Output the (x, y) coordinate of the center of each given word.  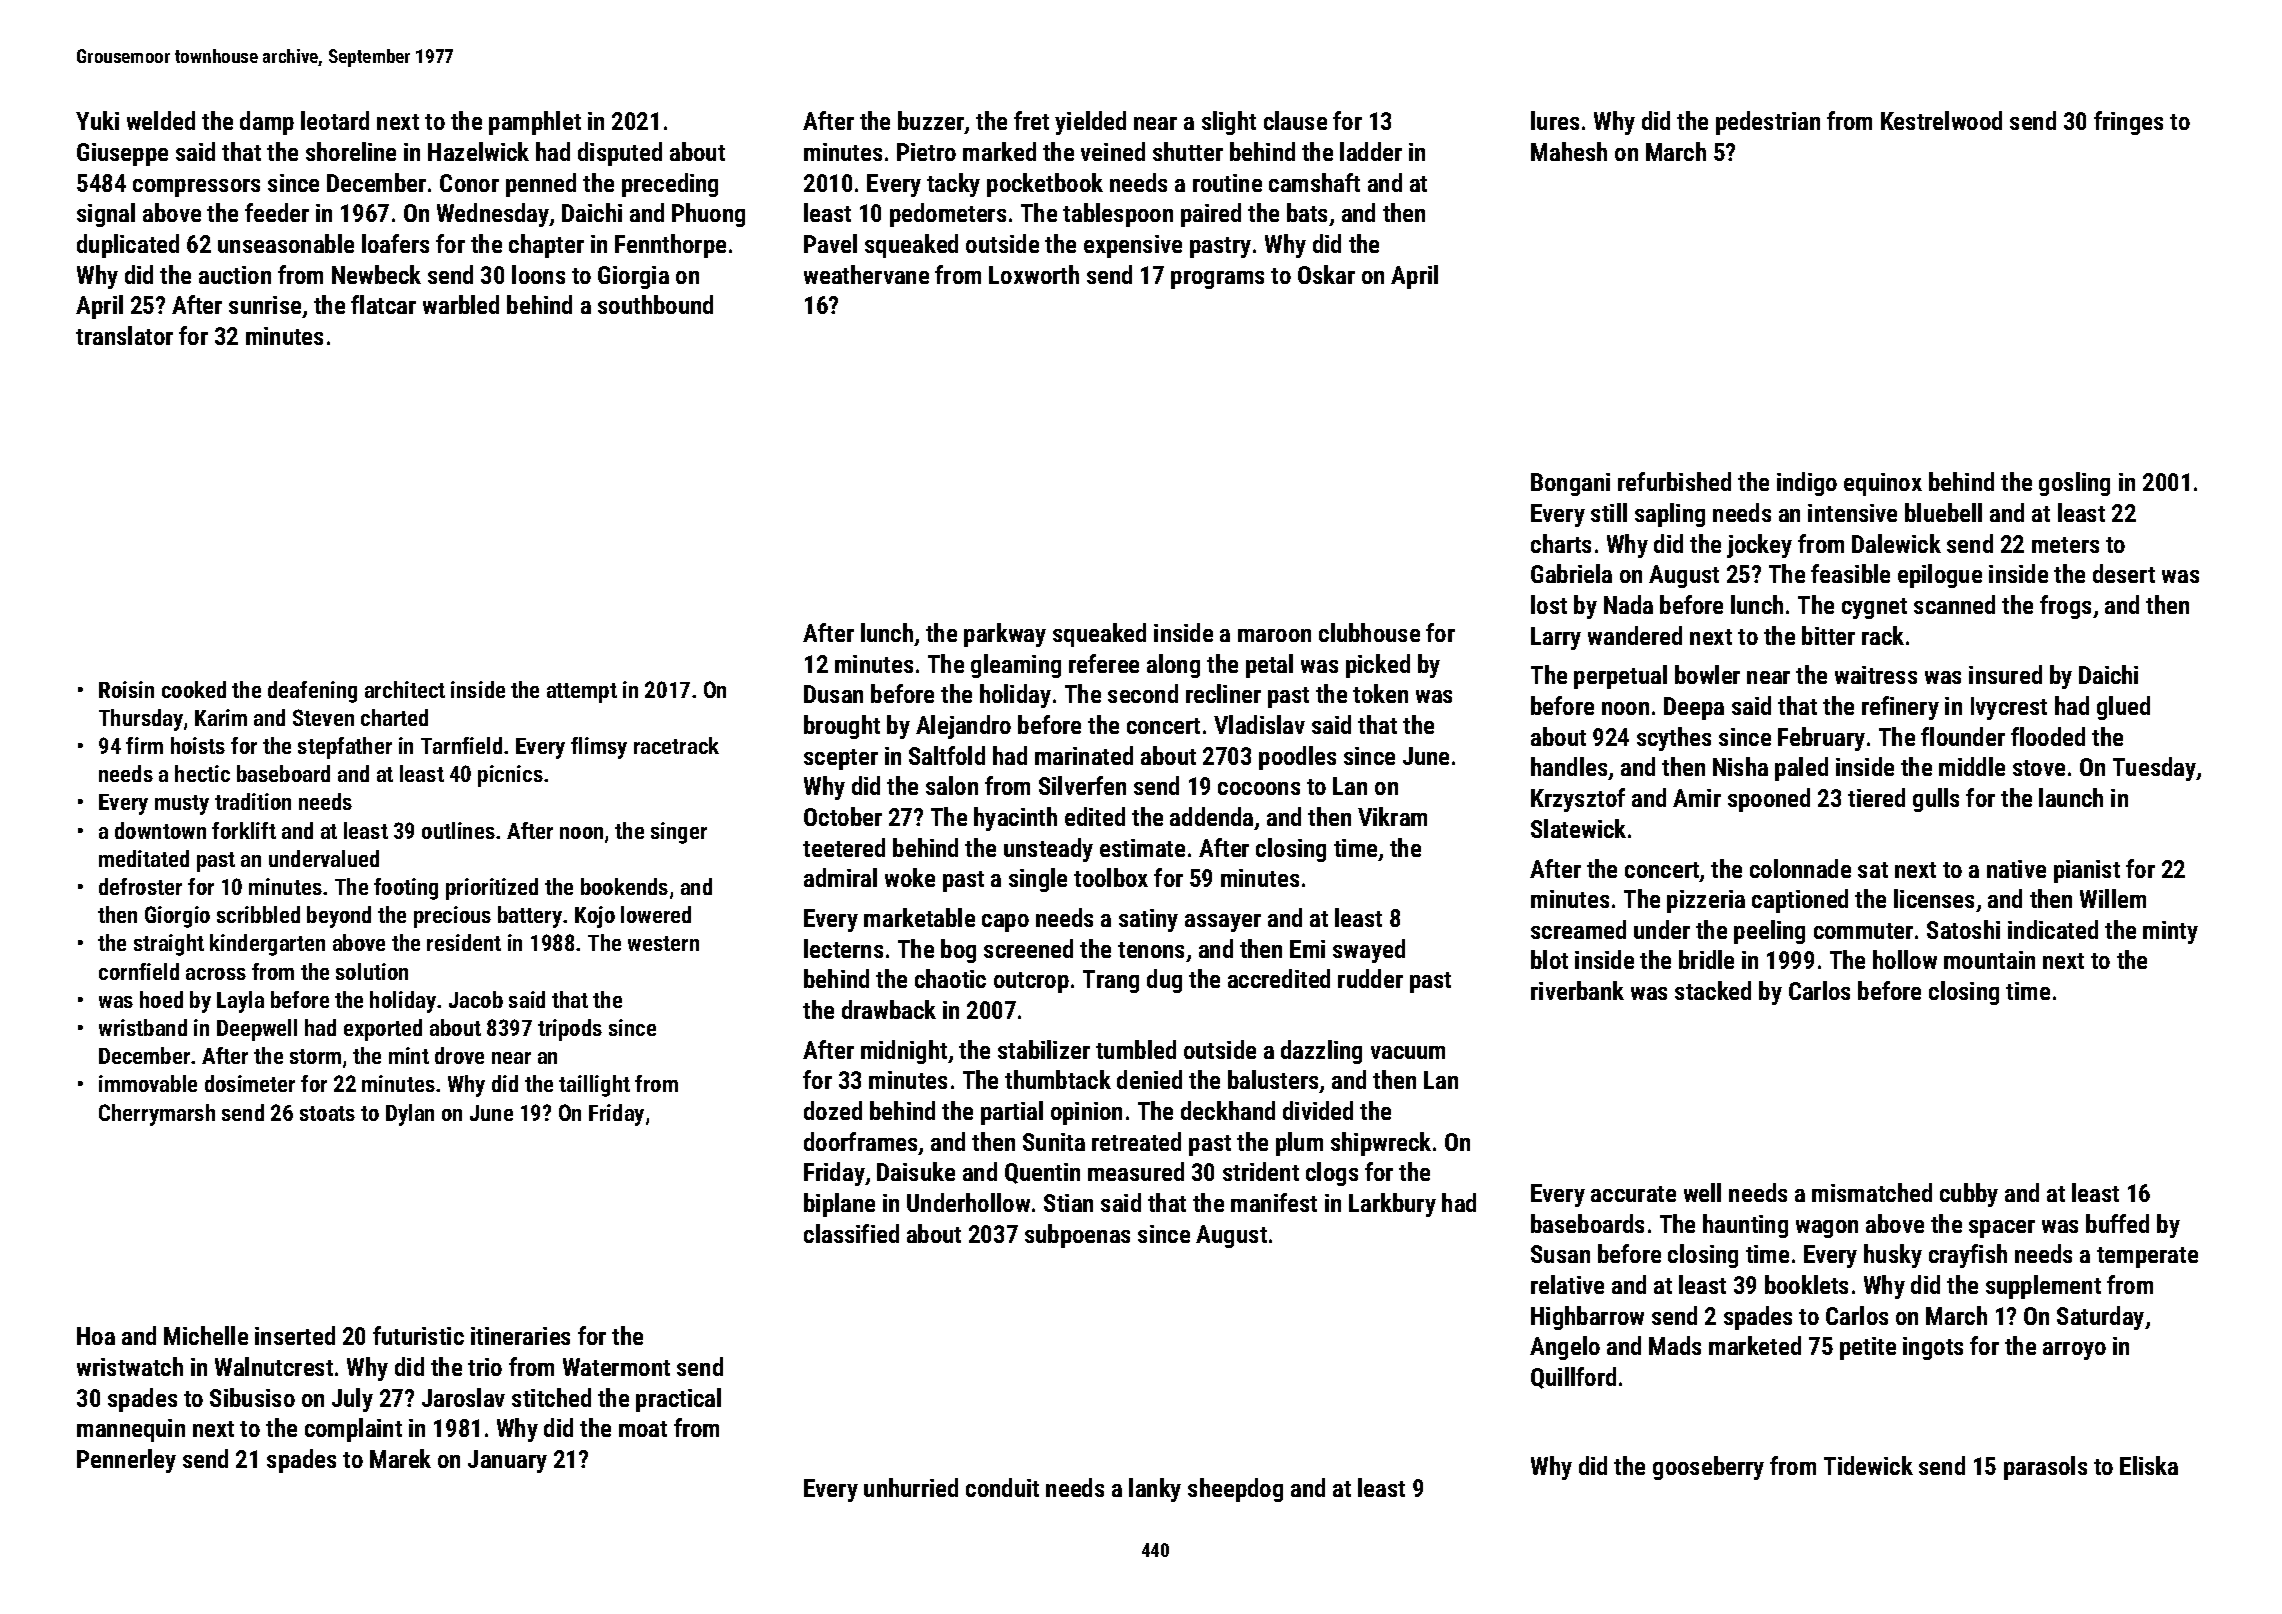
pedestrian (1768, 123)
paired (1211, 215)
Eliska (2149, 1465)
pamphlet (535, 123)
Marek (400, 1458)
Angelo (1565, 1348)
